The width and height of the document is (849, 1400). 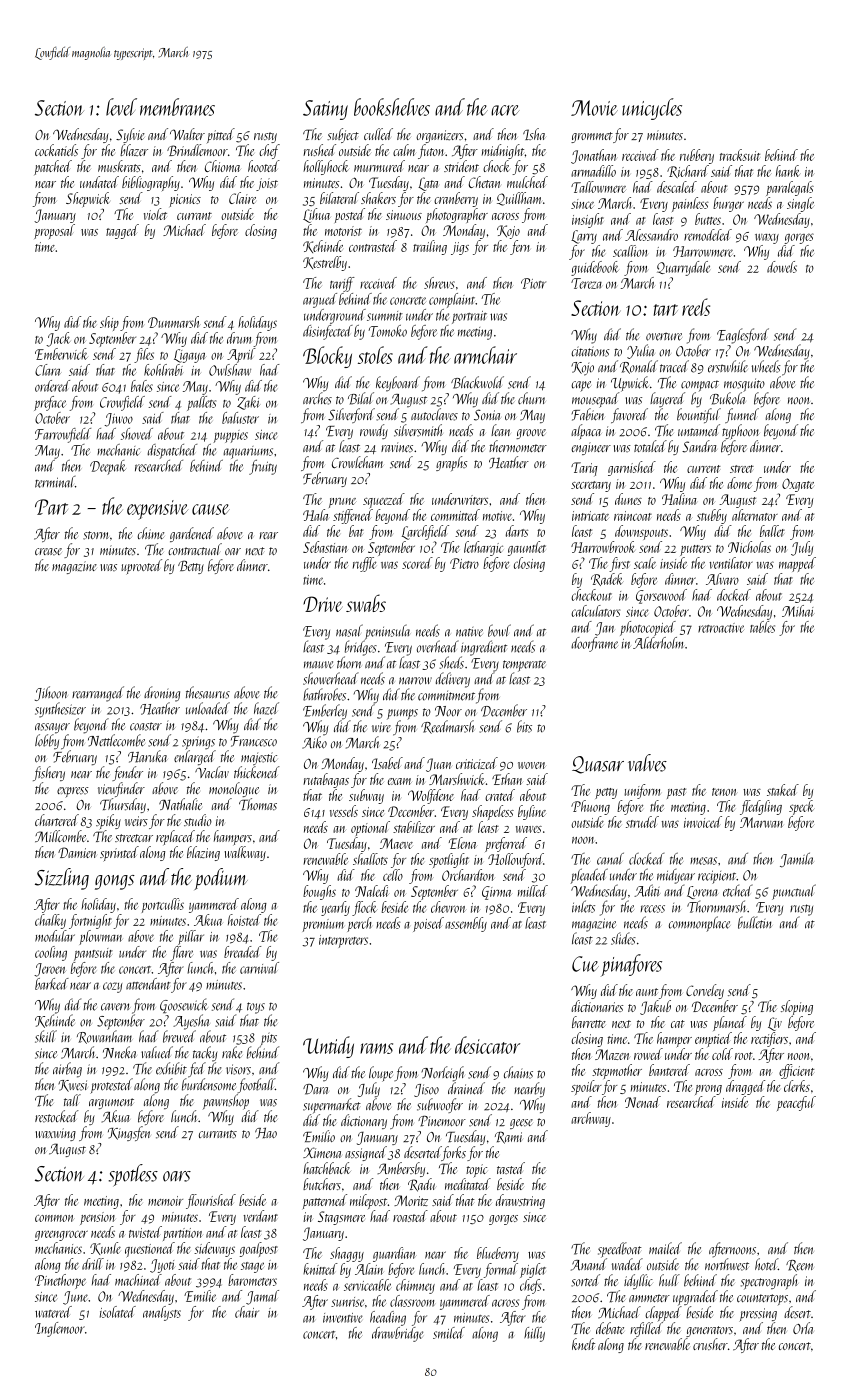 What do you see at coordinates (328, 332) in the document?
I see `disinfected` at bounding box center [328, 332].
